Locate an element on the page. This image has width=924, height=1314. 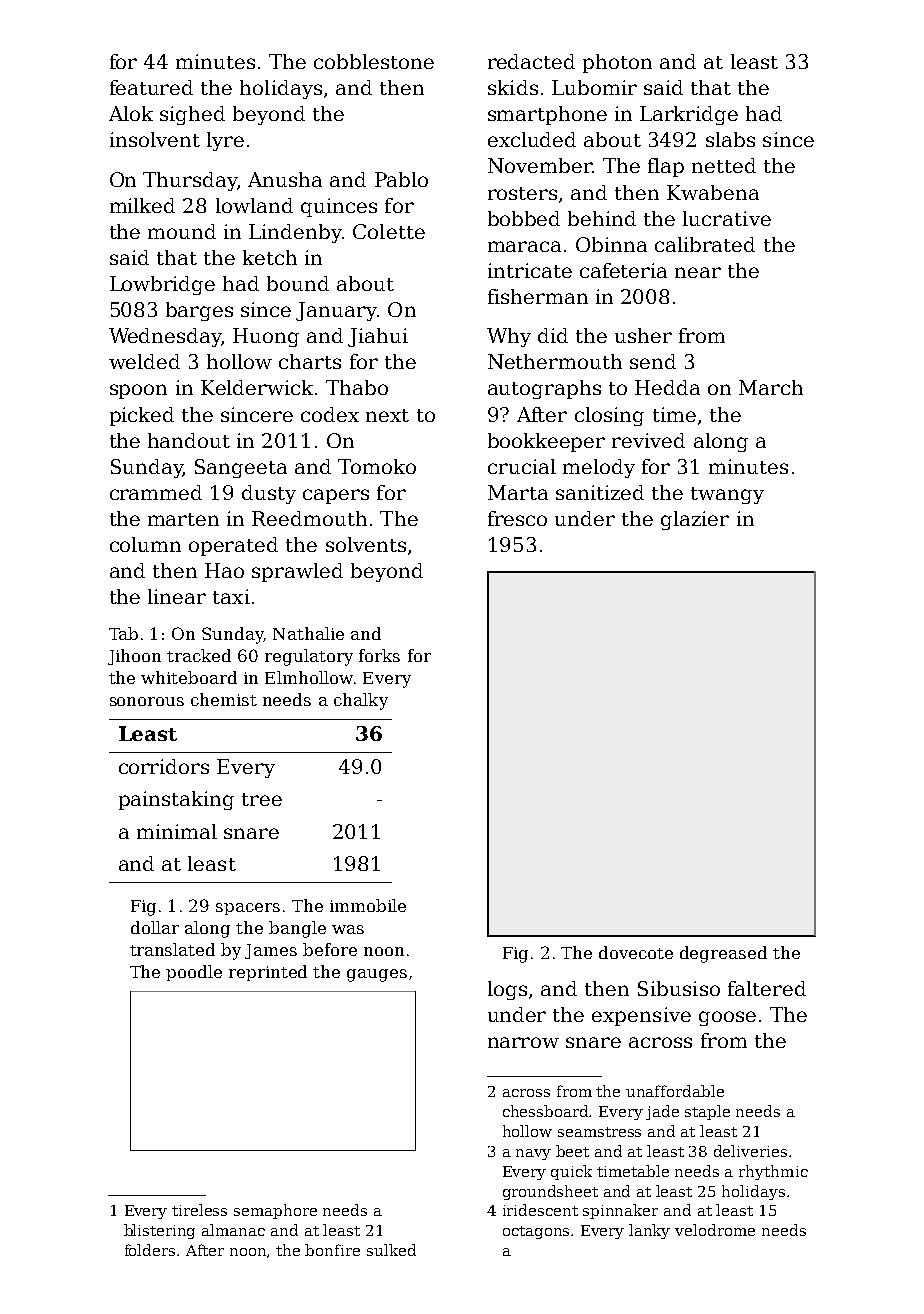
barges is located at coordinates (199, 311).
